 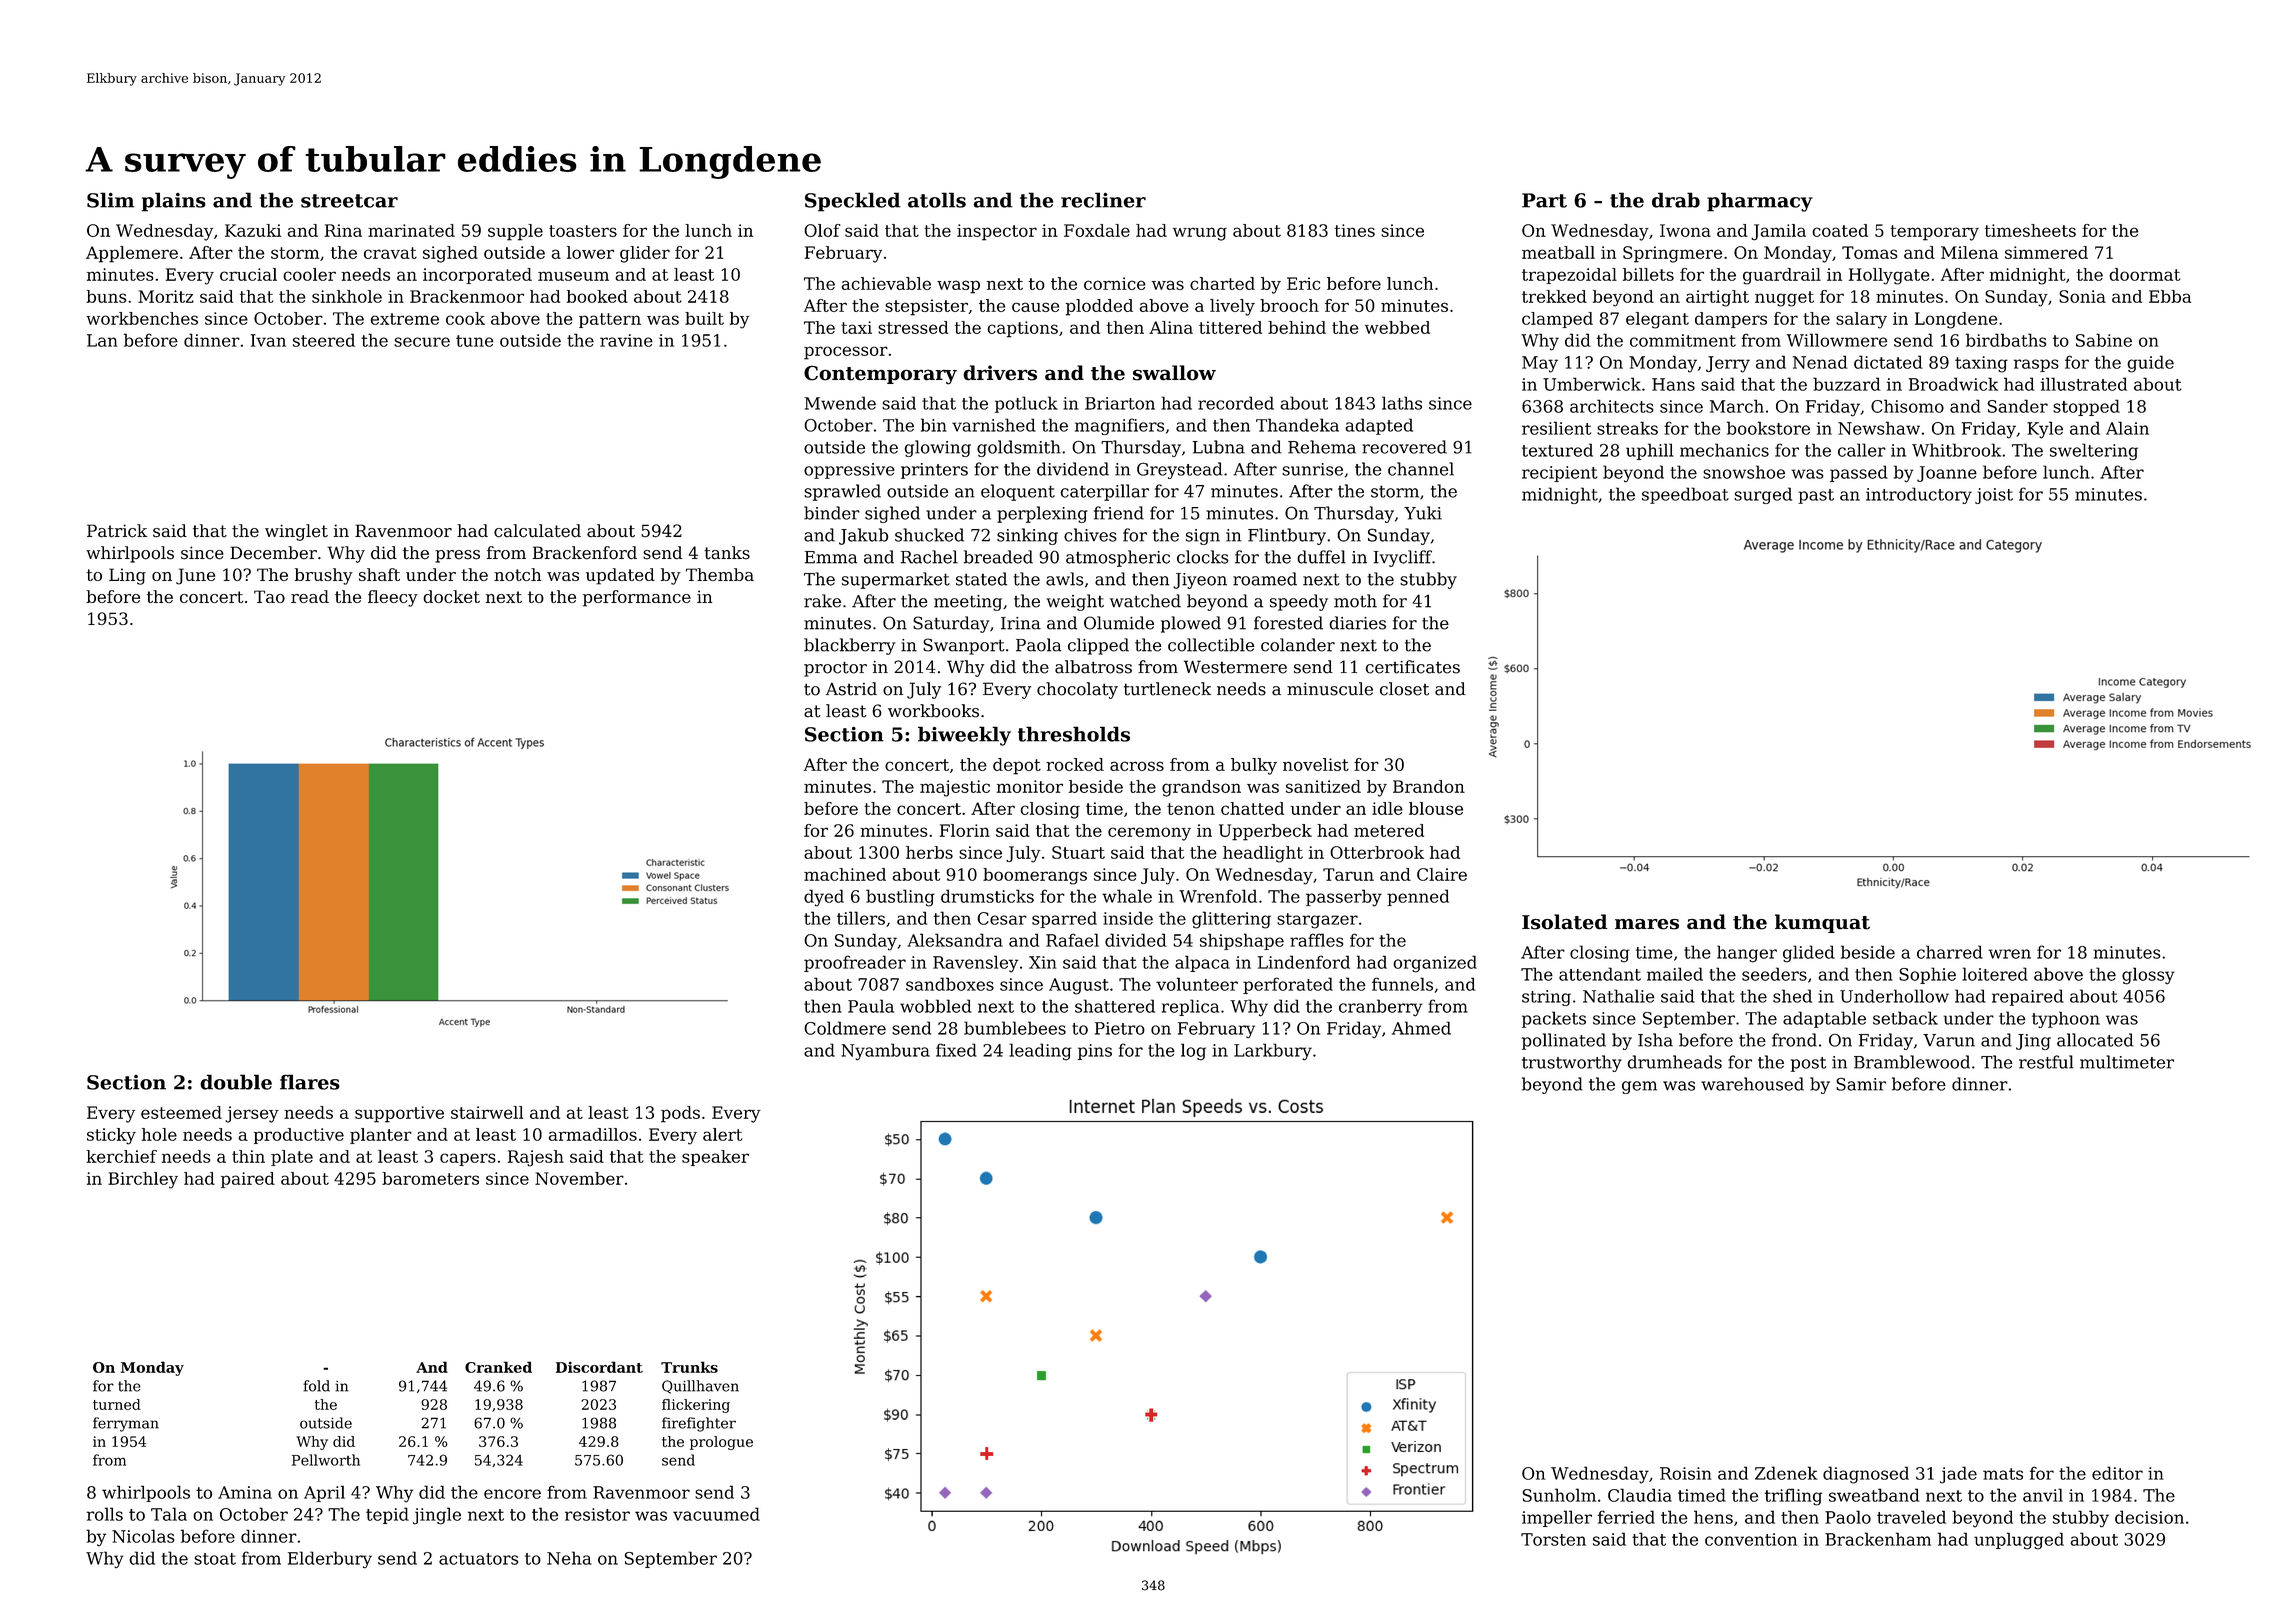 I want to click on simmered, so click(x=2046, y=252).
